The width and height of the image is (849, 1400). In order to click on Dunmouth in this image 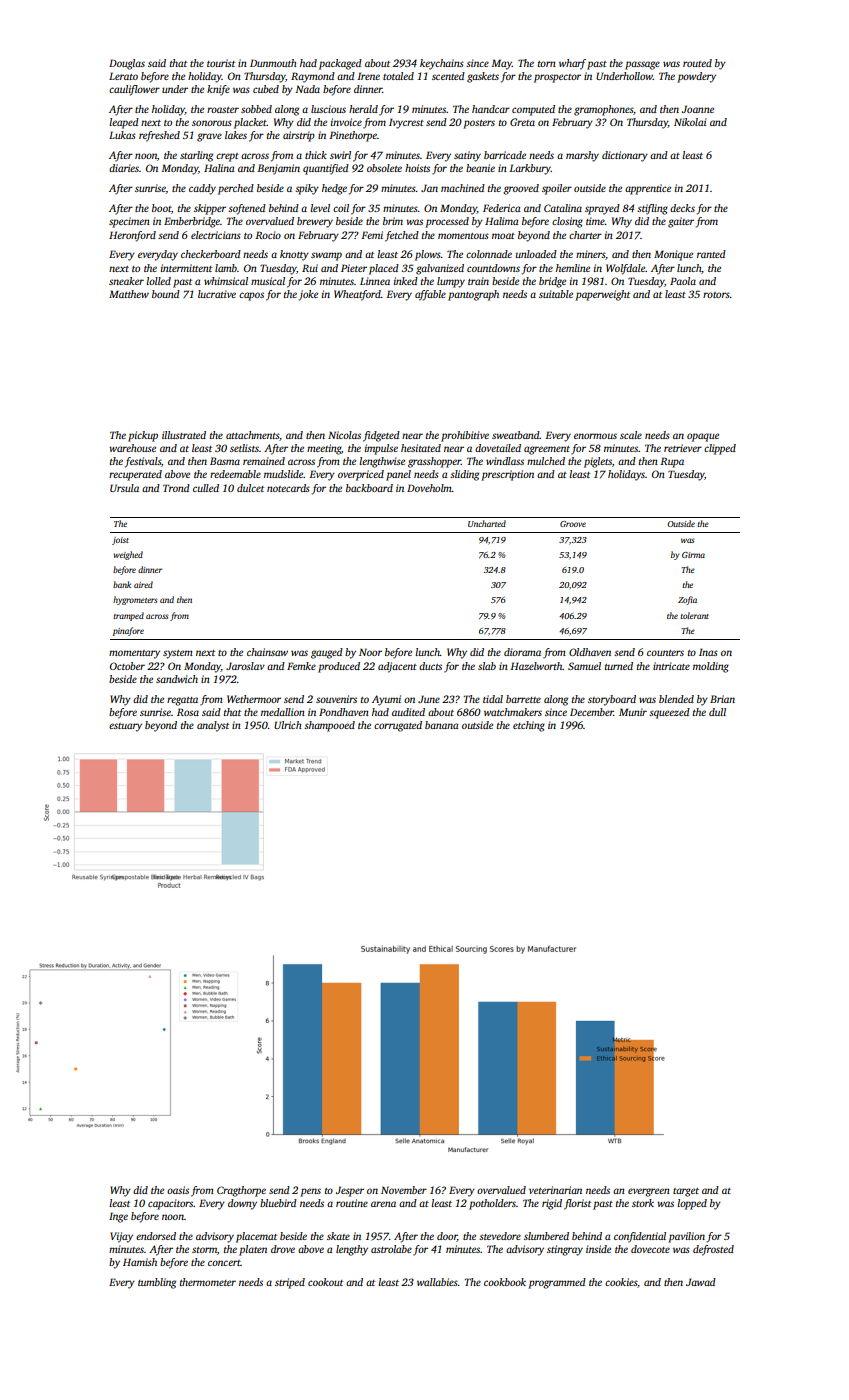, I will do `click(273, 63)`.
